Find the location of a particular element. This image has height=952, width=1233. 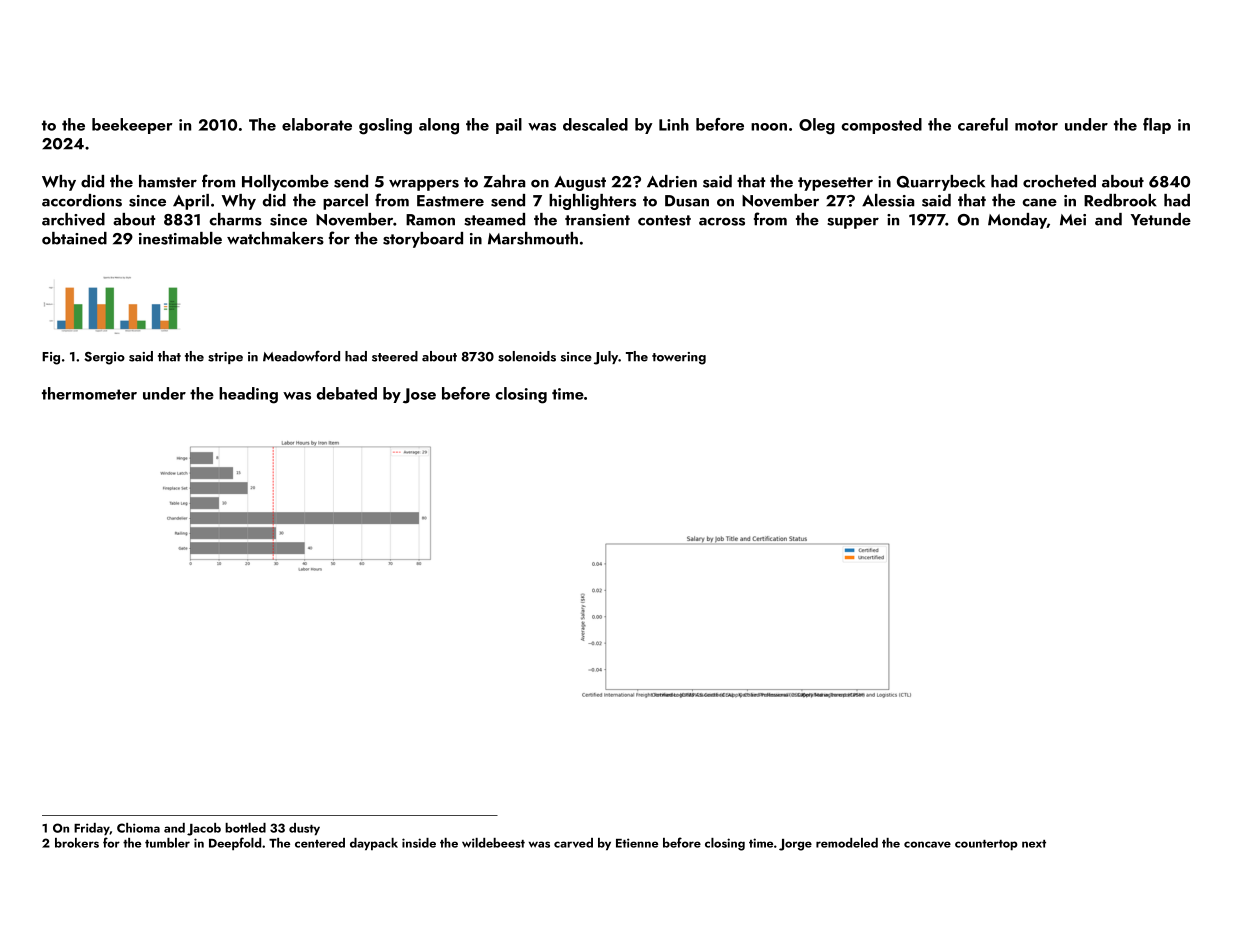

motor is located at coordinates (1036, 125).
